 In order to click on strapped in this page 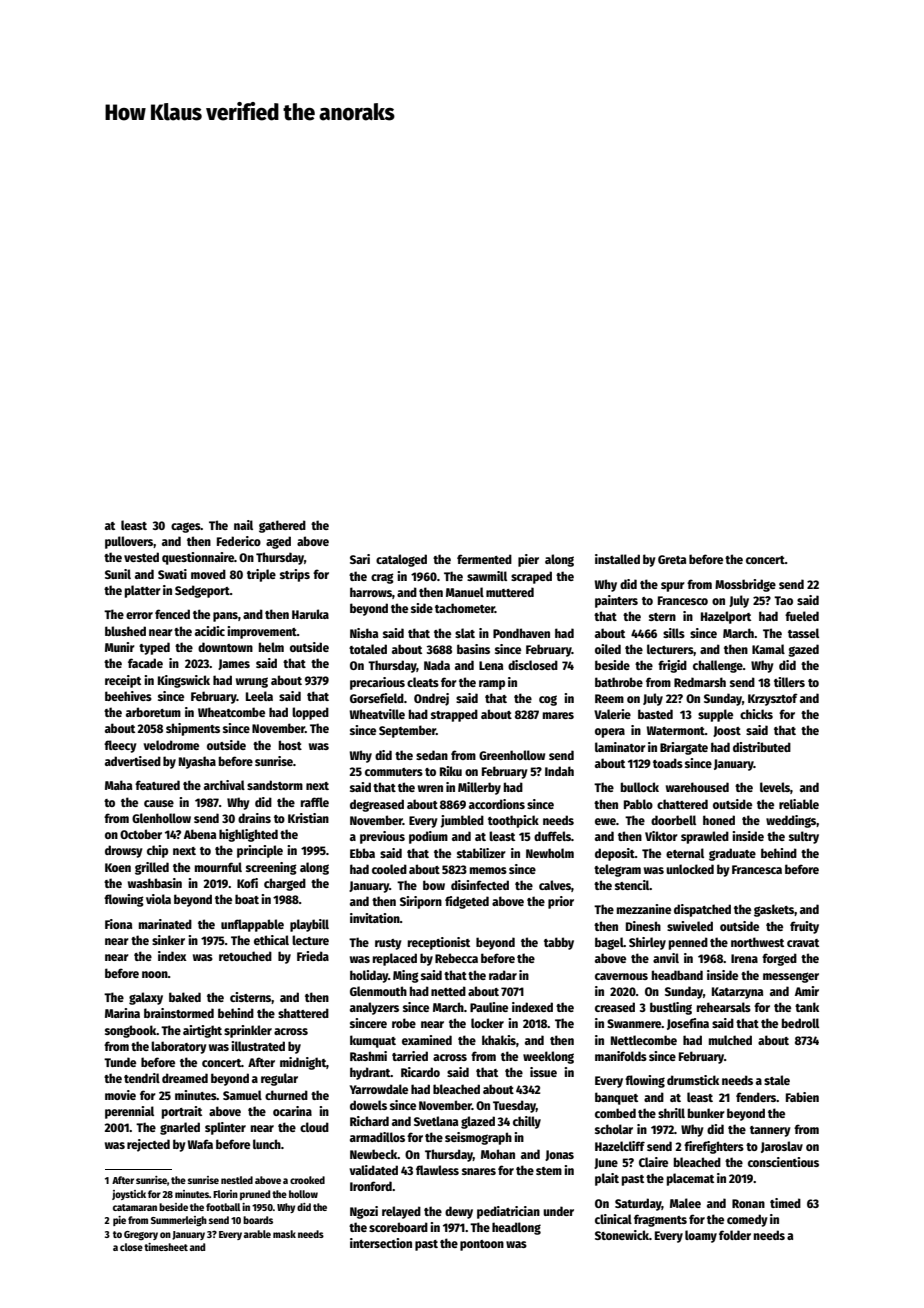, I will do `click(454, 715)`.
